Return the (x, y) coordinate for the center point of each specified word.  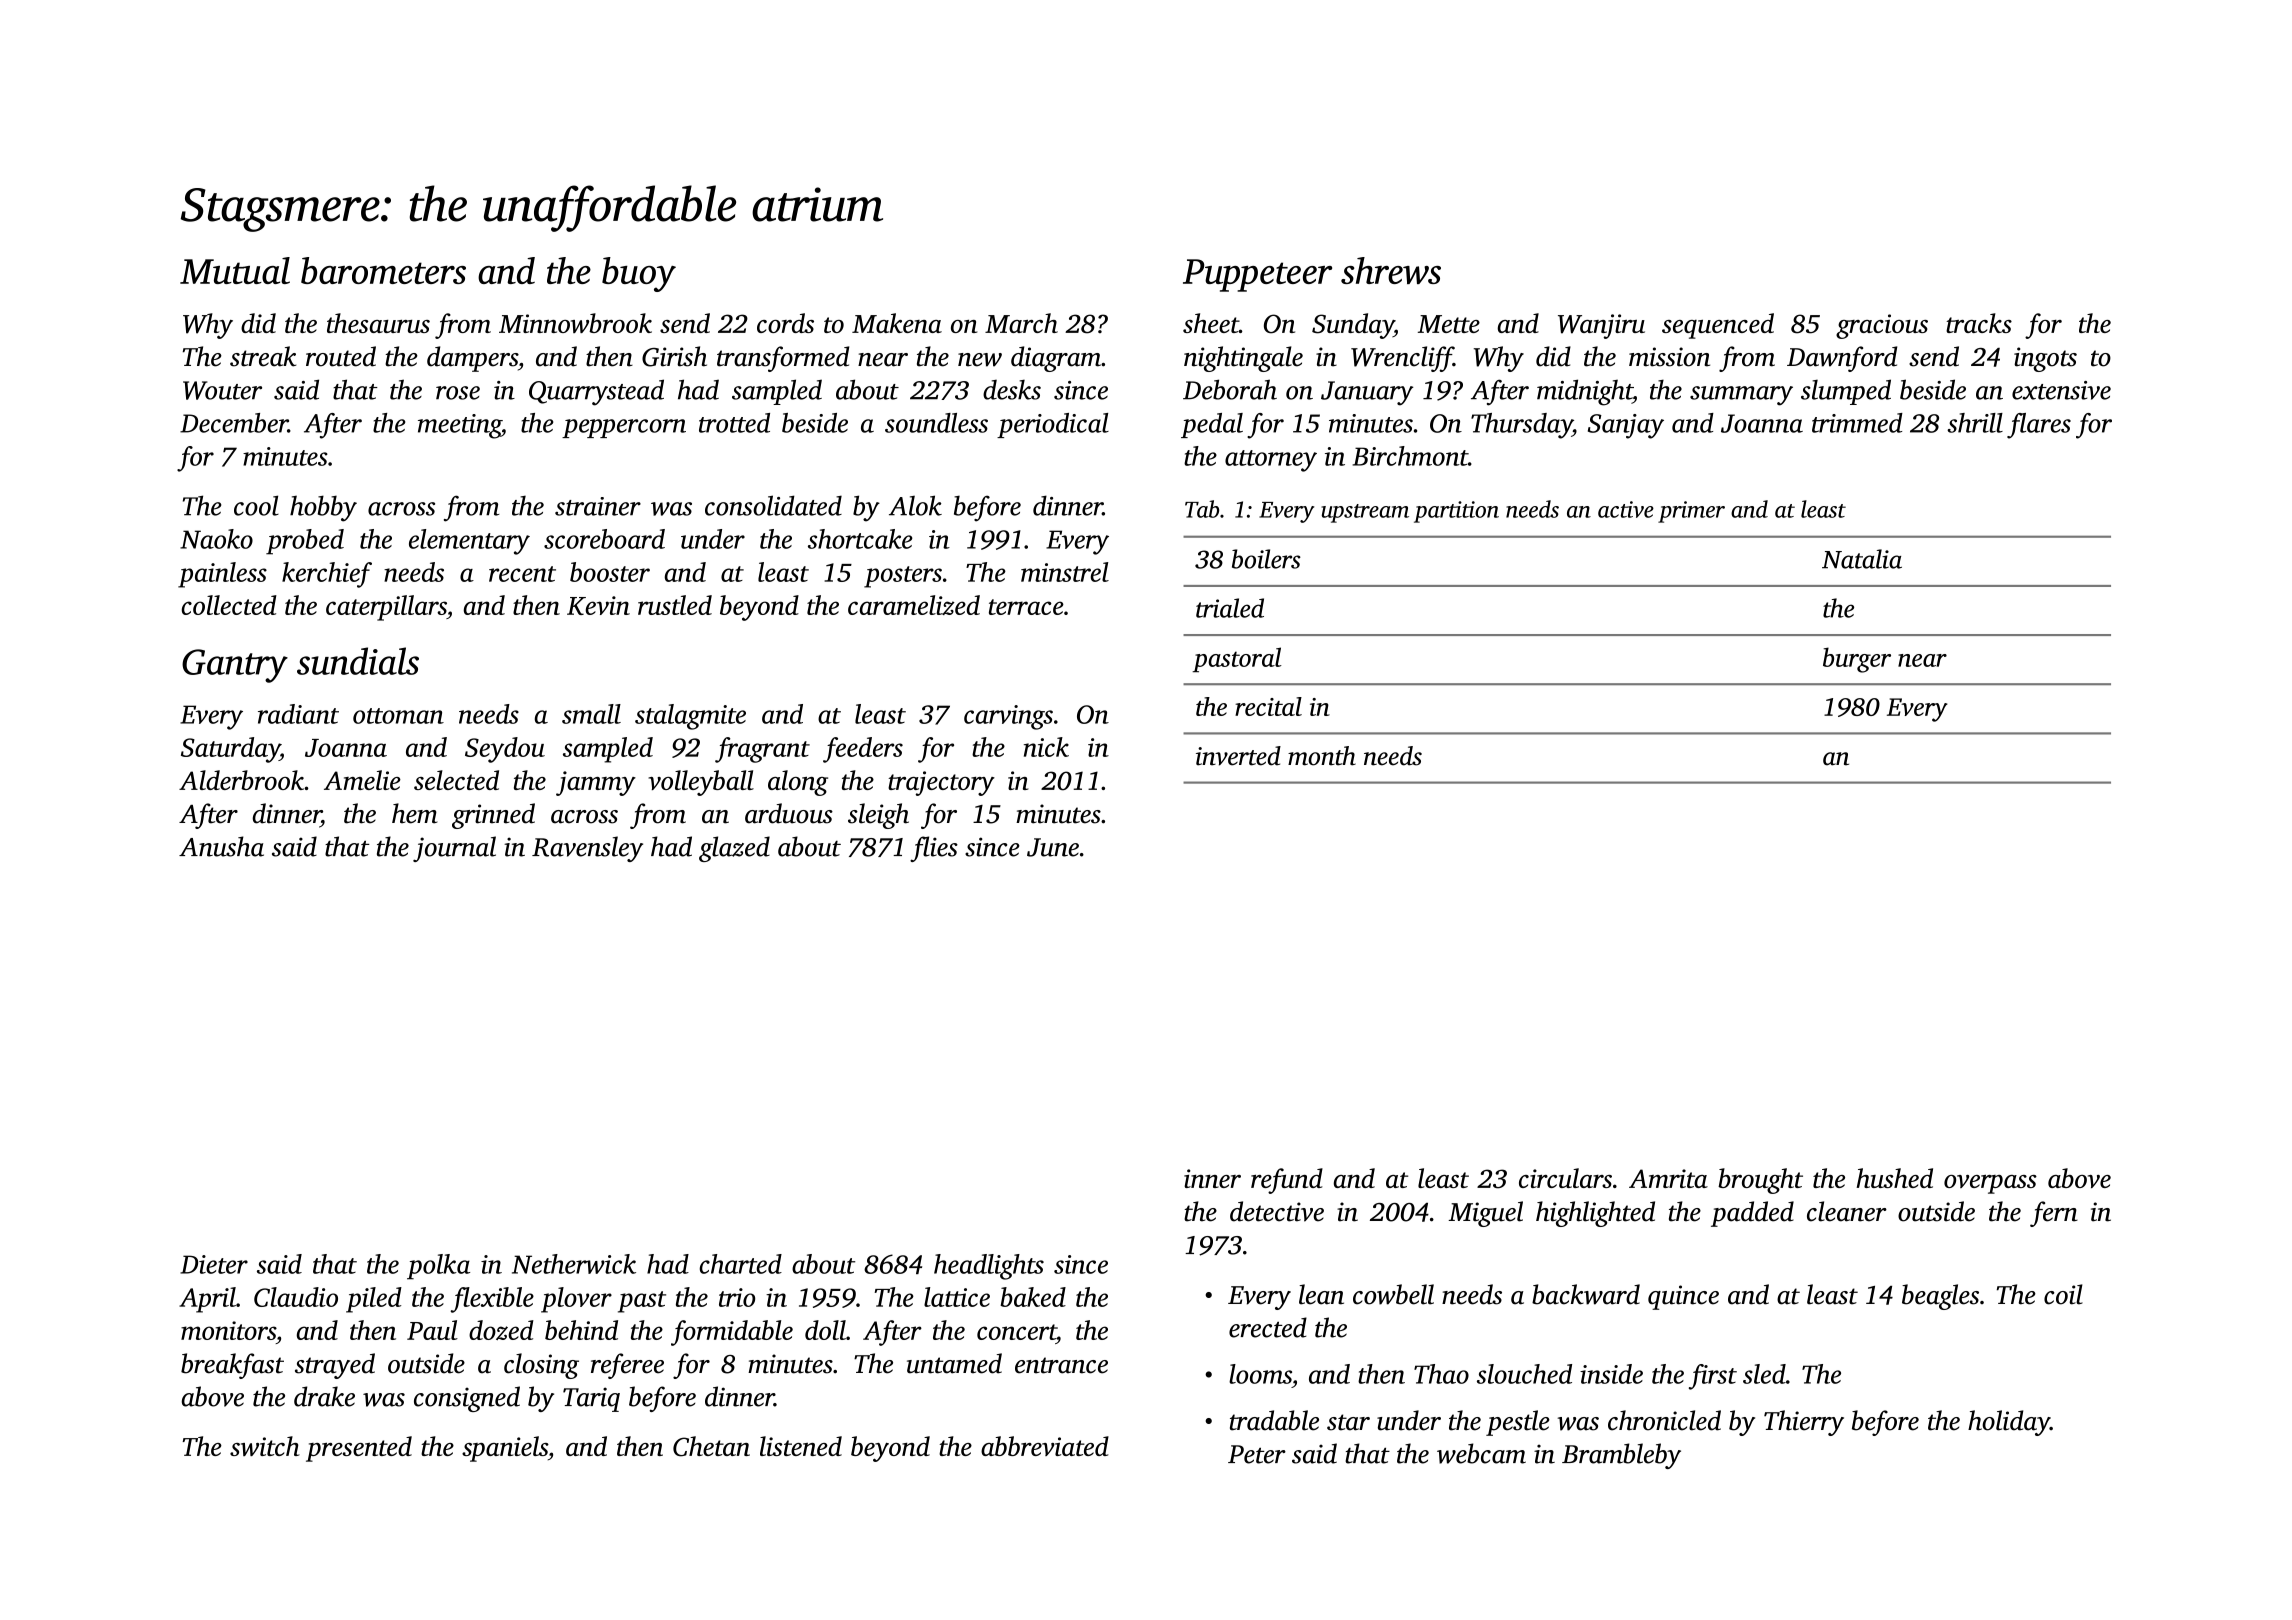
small (591, 714)
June (1053, 847)
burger (1857, 660)
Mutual (235, 270)
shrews (1391, 270)
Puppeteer (1257, 275)
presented (359, 1449)
